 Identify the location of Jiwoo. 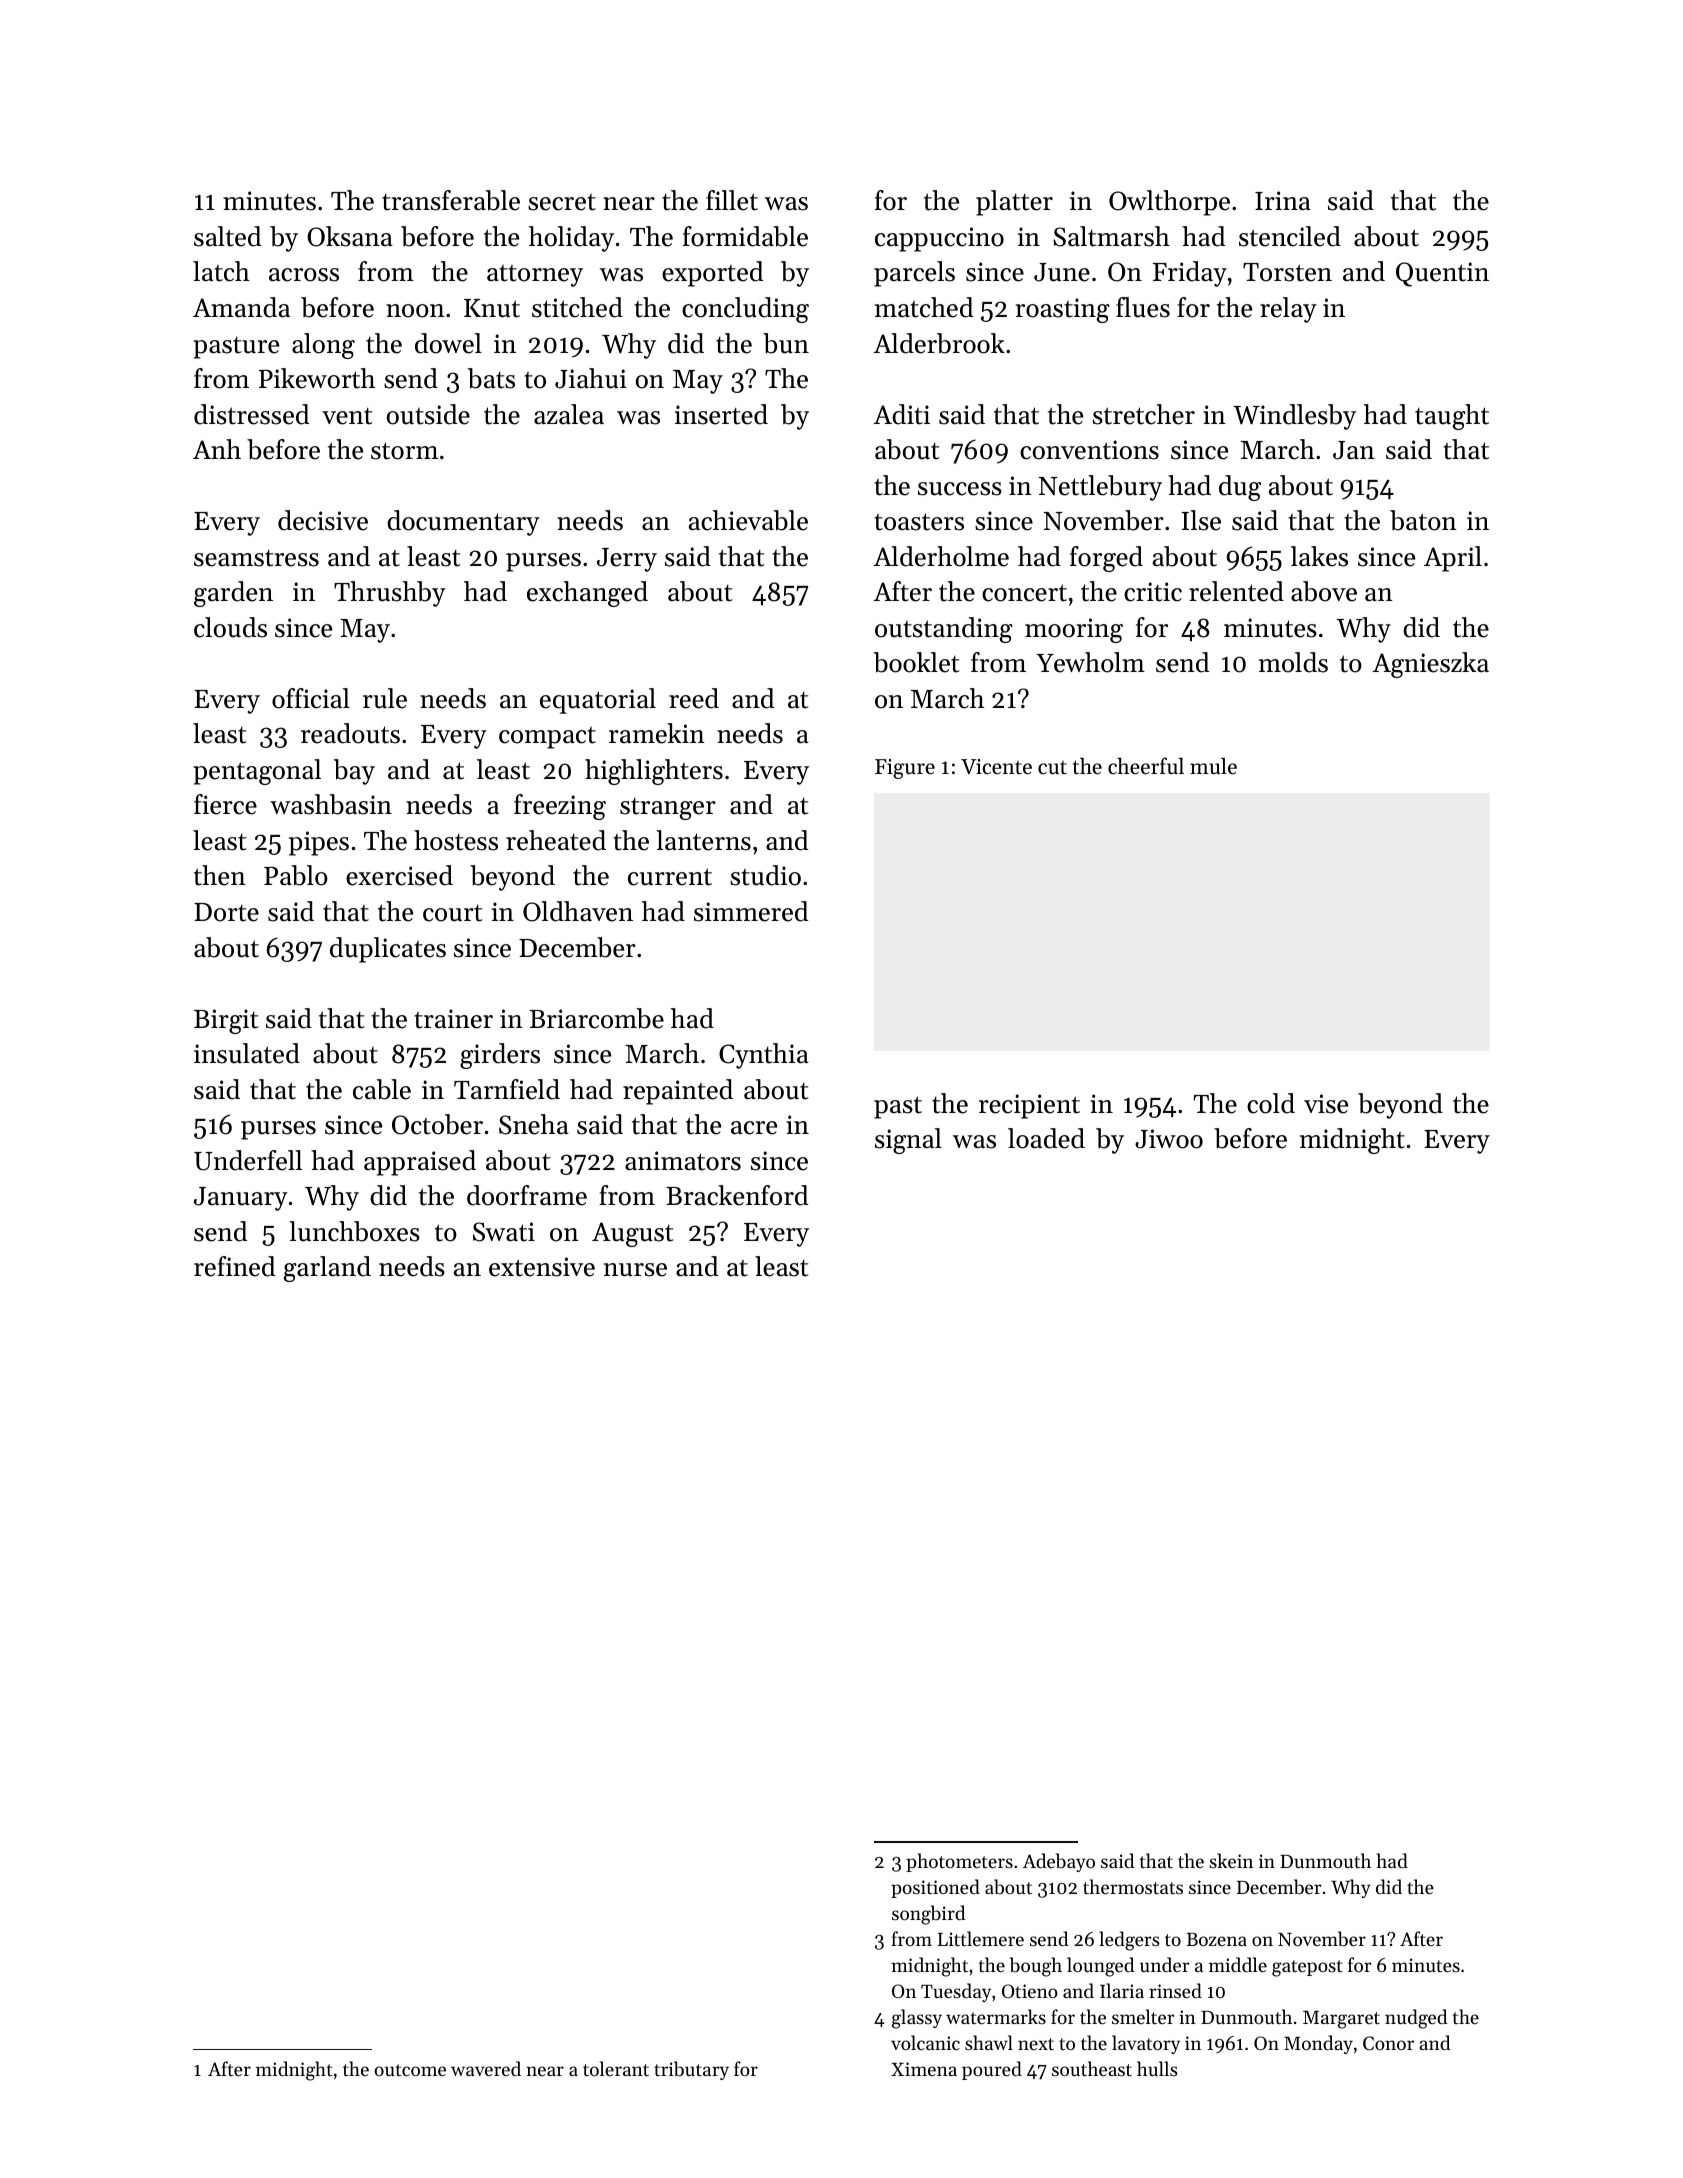
(1169, 1139).
